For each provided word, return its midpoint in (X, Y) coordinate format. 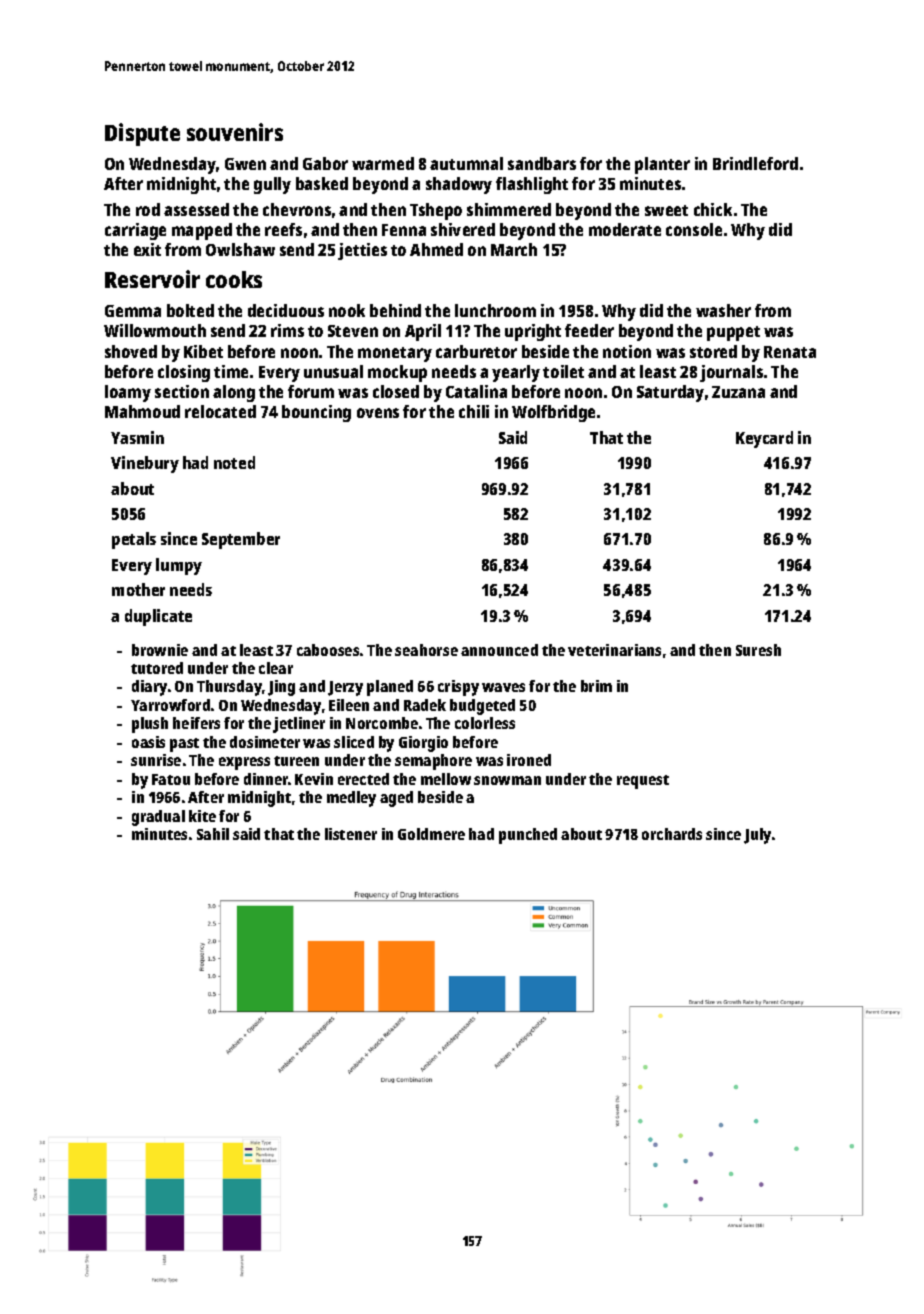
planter (662, 165)
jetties (362, 251)
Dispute (142, 134)
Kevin (314, 779)
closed (396, 391)
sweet (666, 210)
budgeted (482, 707)
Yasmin (137, 437)
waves (503, 687)
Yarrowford (170, 705)
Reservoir (152, 279)
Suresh (758, 650)
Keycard (764, 439)
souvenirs (235, 132)
